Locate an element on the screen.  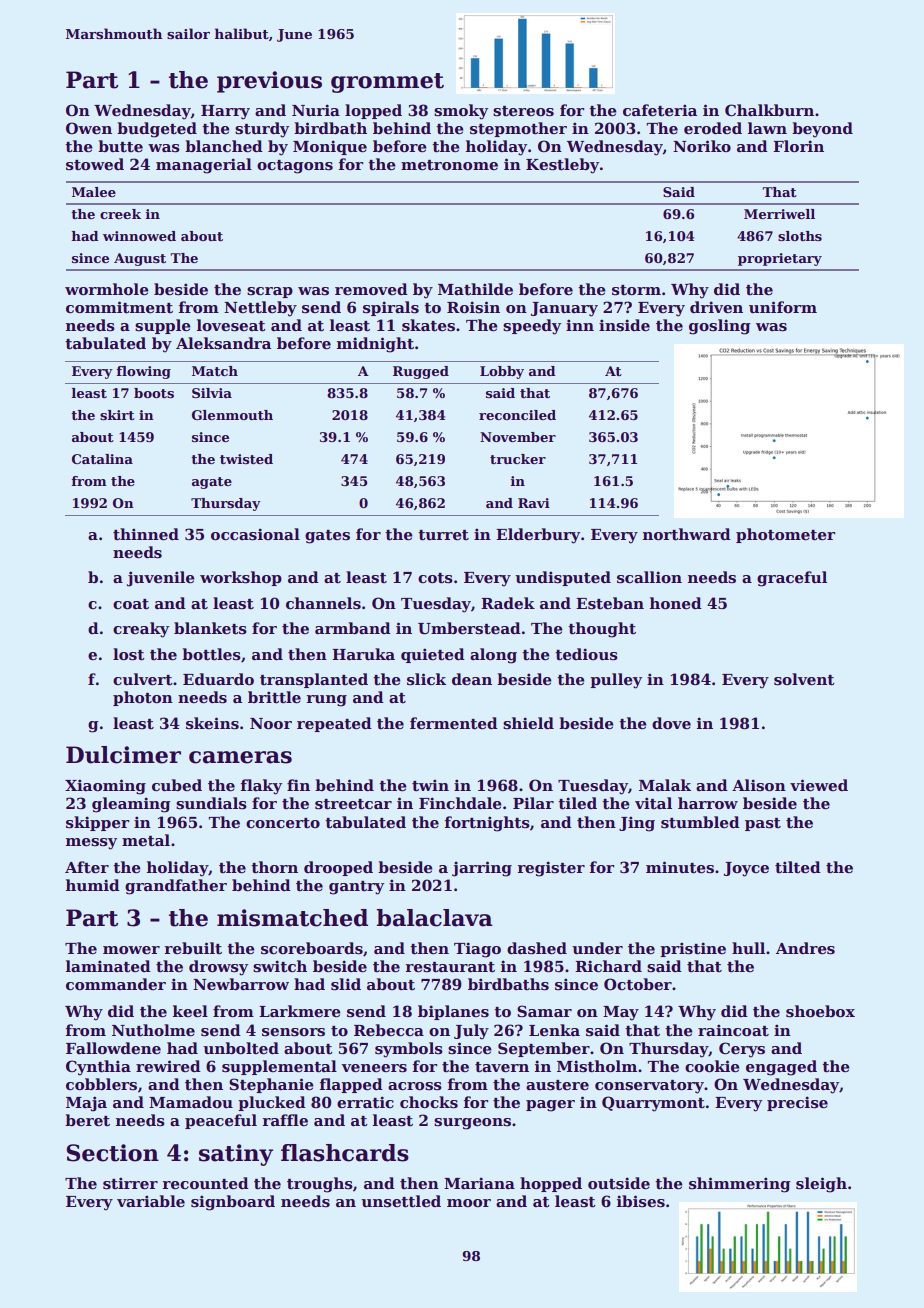
northward is located at coordinates (687, 534).
